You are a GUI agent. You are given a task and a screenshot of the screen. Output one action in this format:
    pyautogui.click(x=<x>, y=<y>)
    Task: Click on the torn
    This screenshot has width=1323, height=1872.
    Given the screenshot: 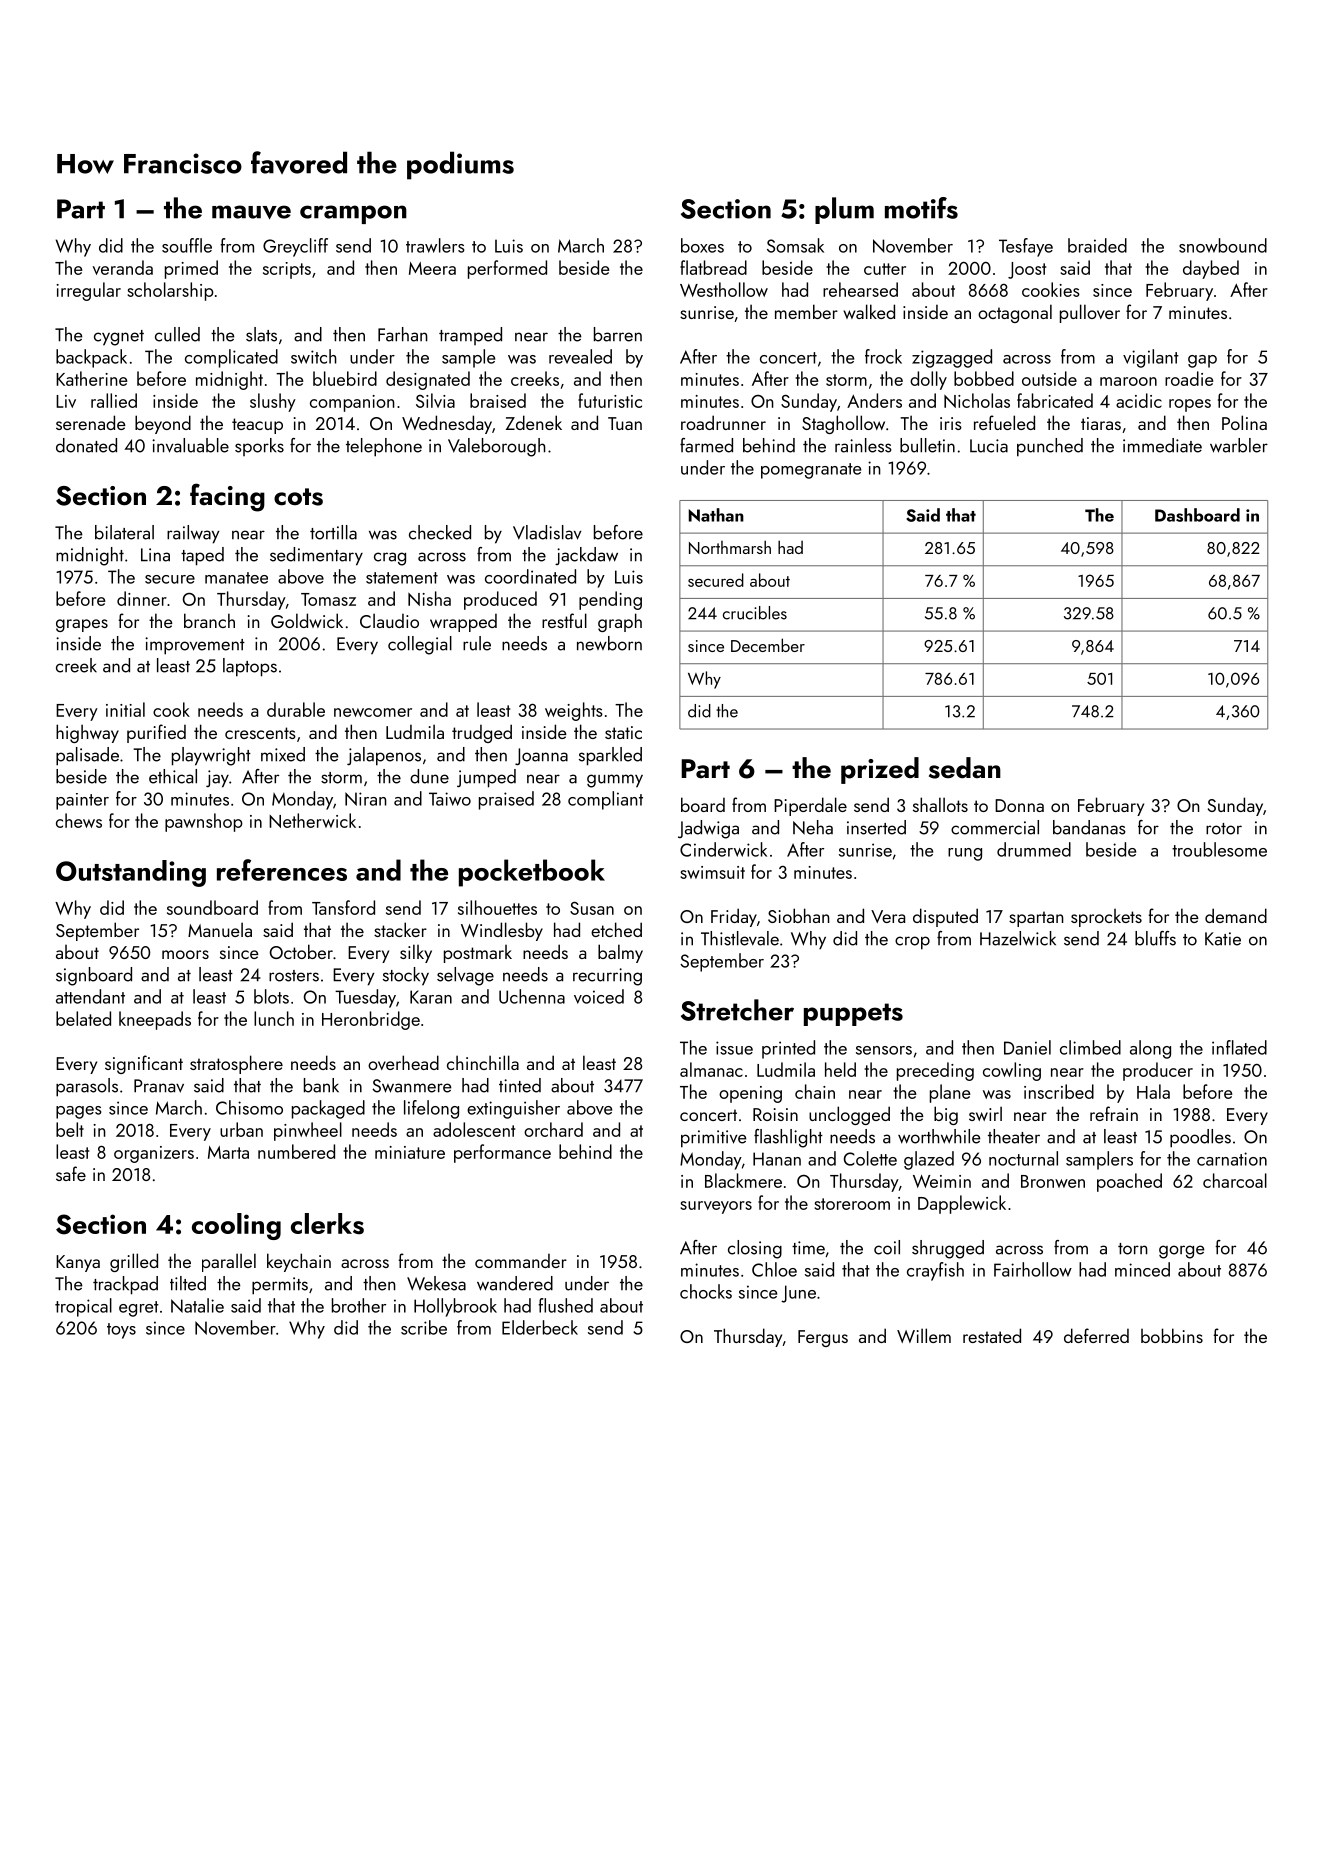 What is the action you would take?
    pyautogui.click(x=1133, y=1249)
